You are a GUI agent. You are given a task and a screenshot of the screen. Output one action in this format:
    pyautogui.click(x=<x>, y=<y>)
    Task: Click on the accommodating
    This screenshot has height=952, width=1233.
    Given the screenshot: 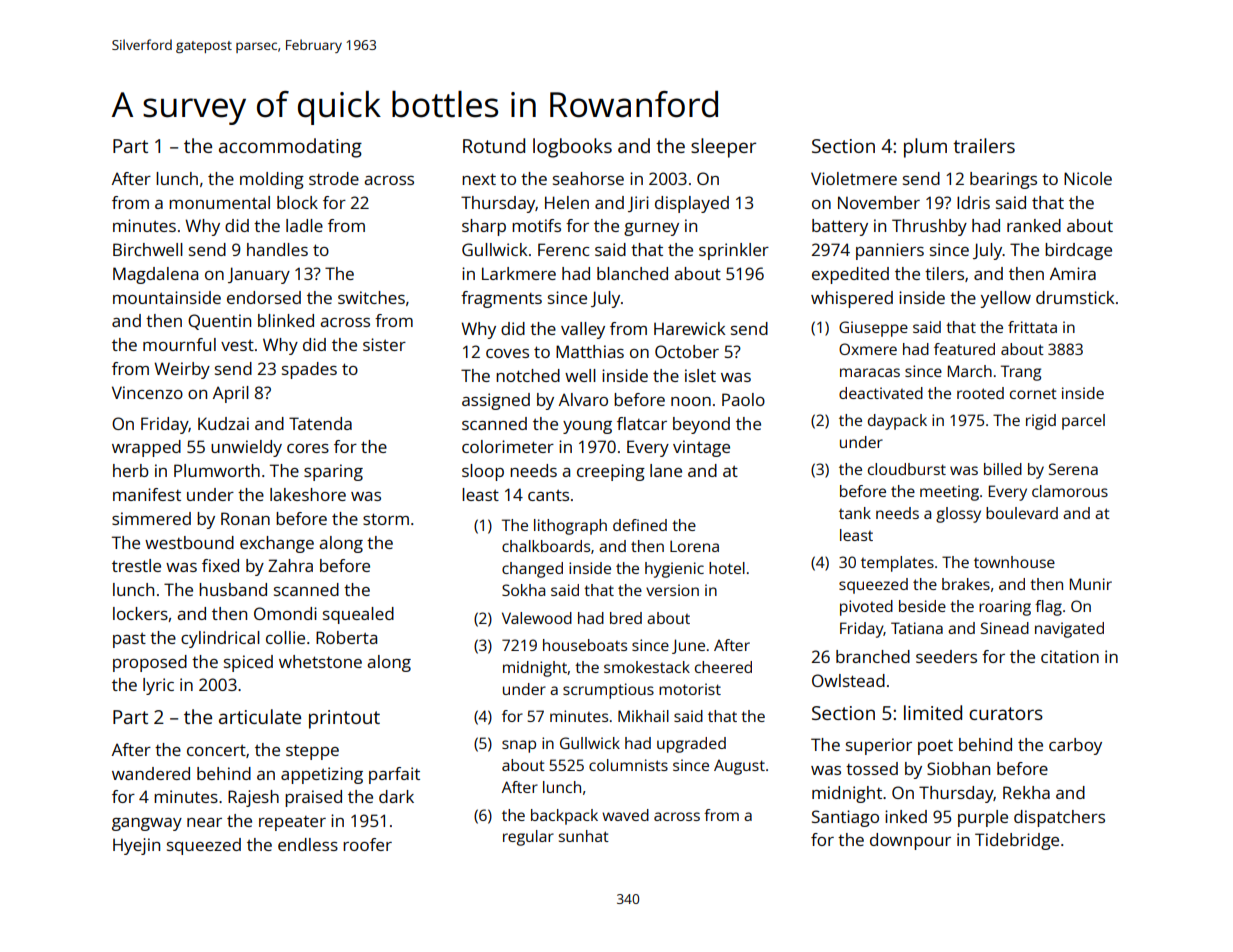 What is the action you would take?
    pyautogui.click(x=290, y=148)
